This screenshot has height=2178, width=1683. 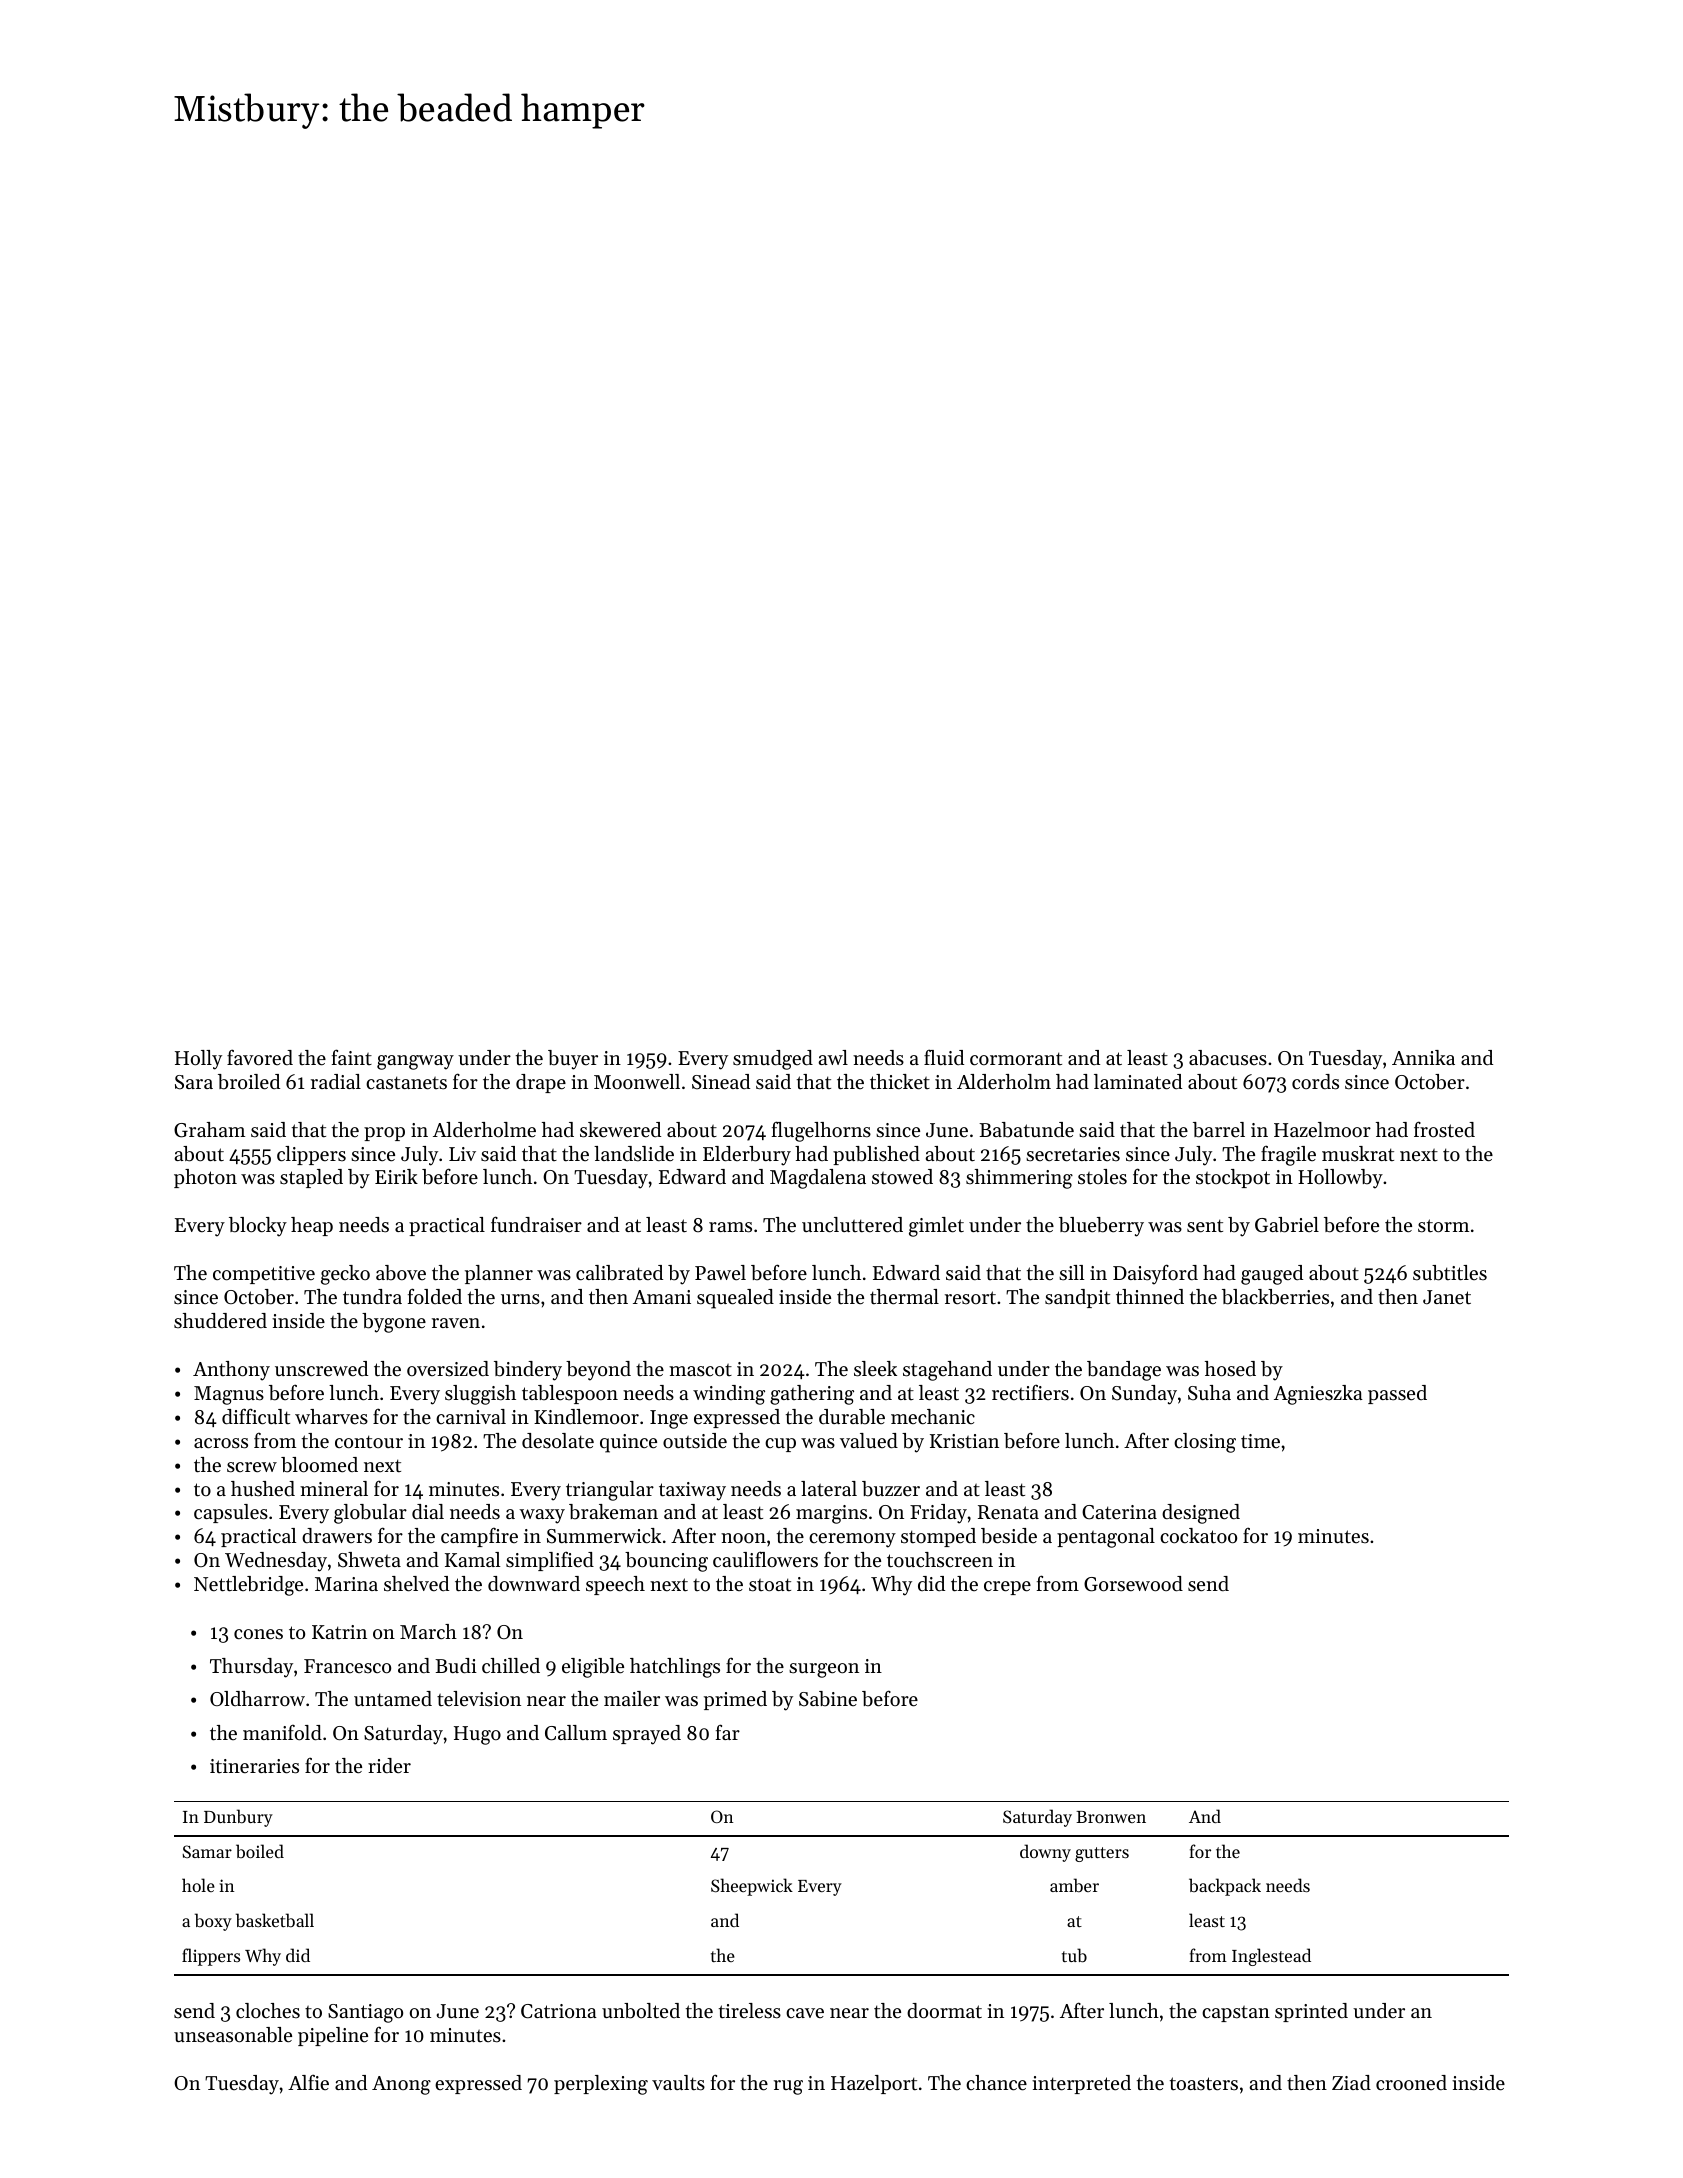 I want to click on fundraiser, so click(x=536, y=1224).
